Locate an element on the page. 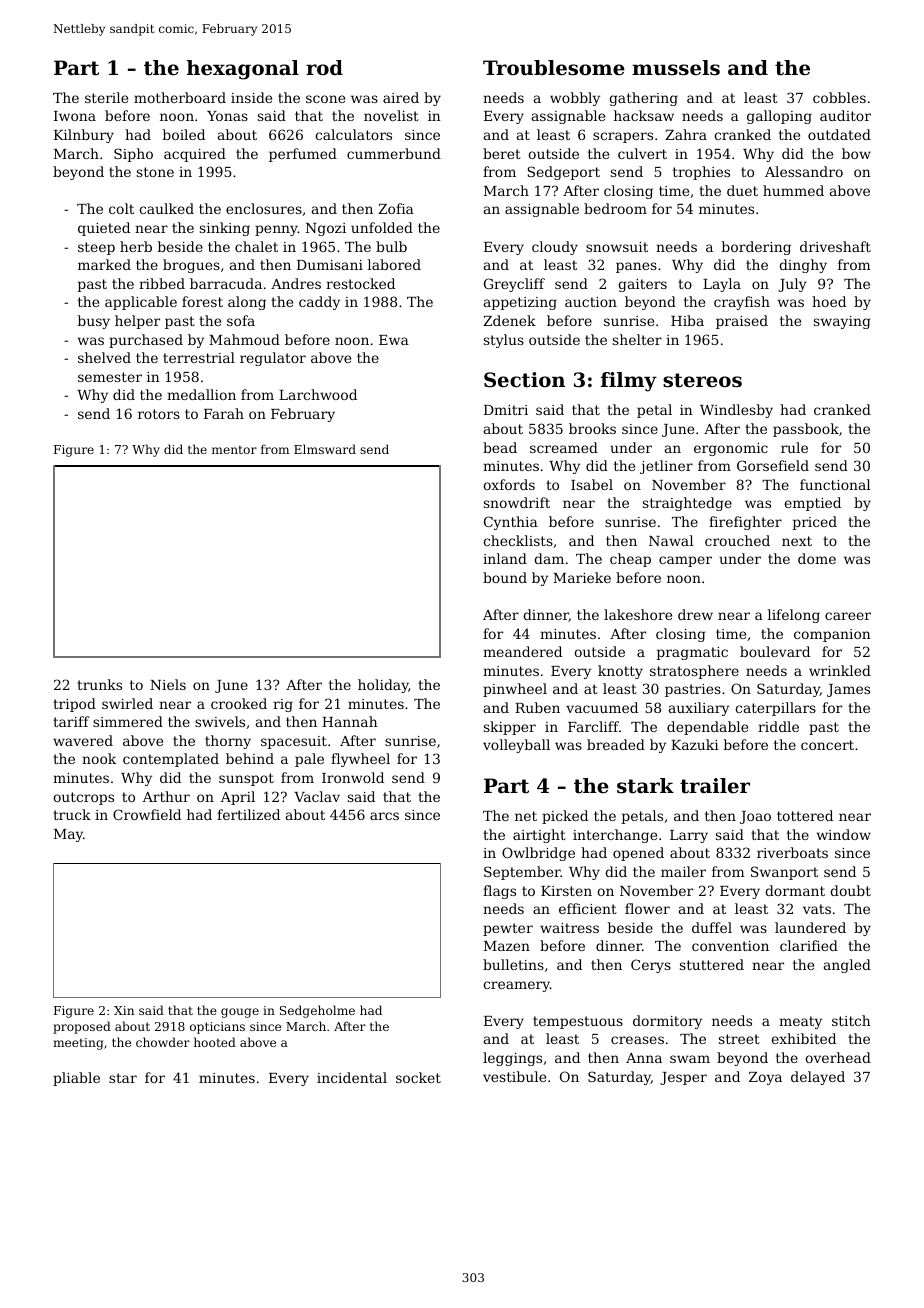 The height and width of the image is (1308, 924). jetliner is located at coordinates (666, 467).
